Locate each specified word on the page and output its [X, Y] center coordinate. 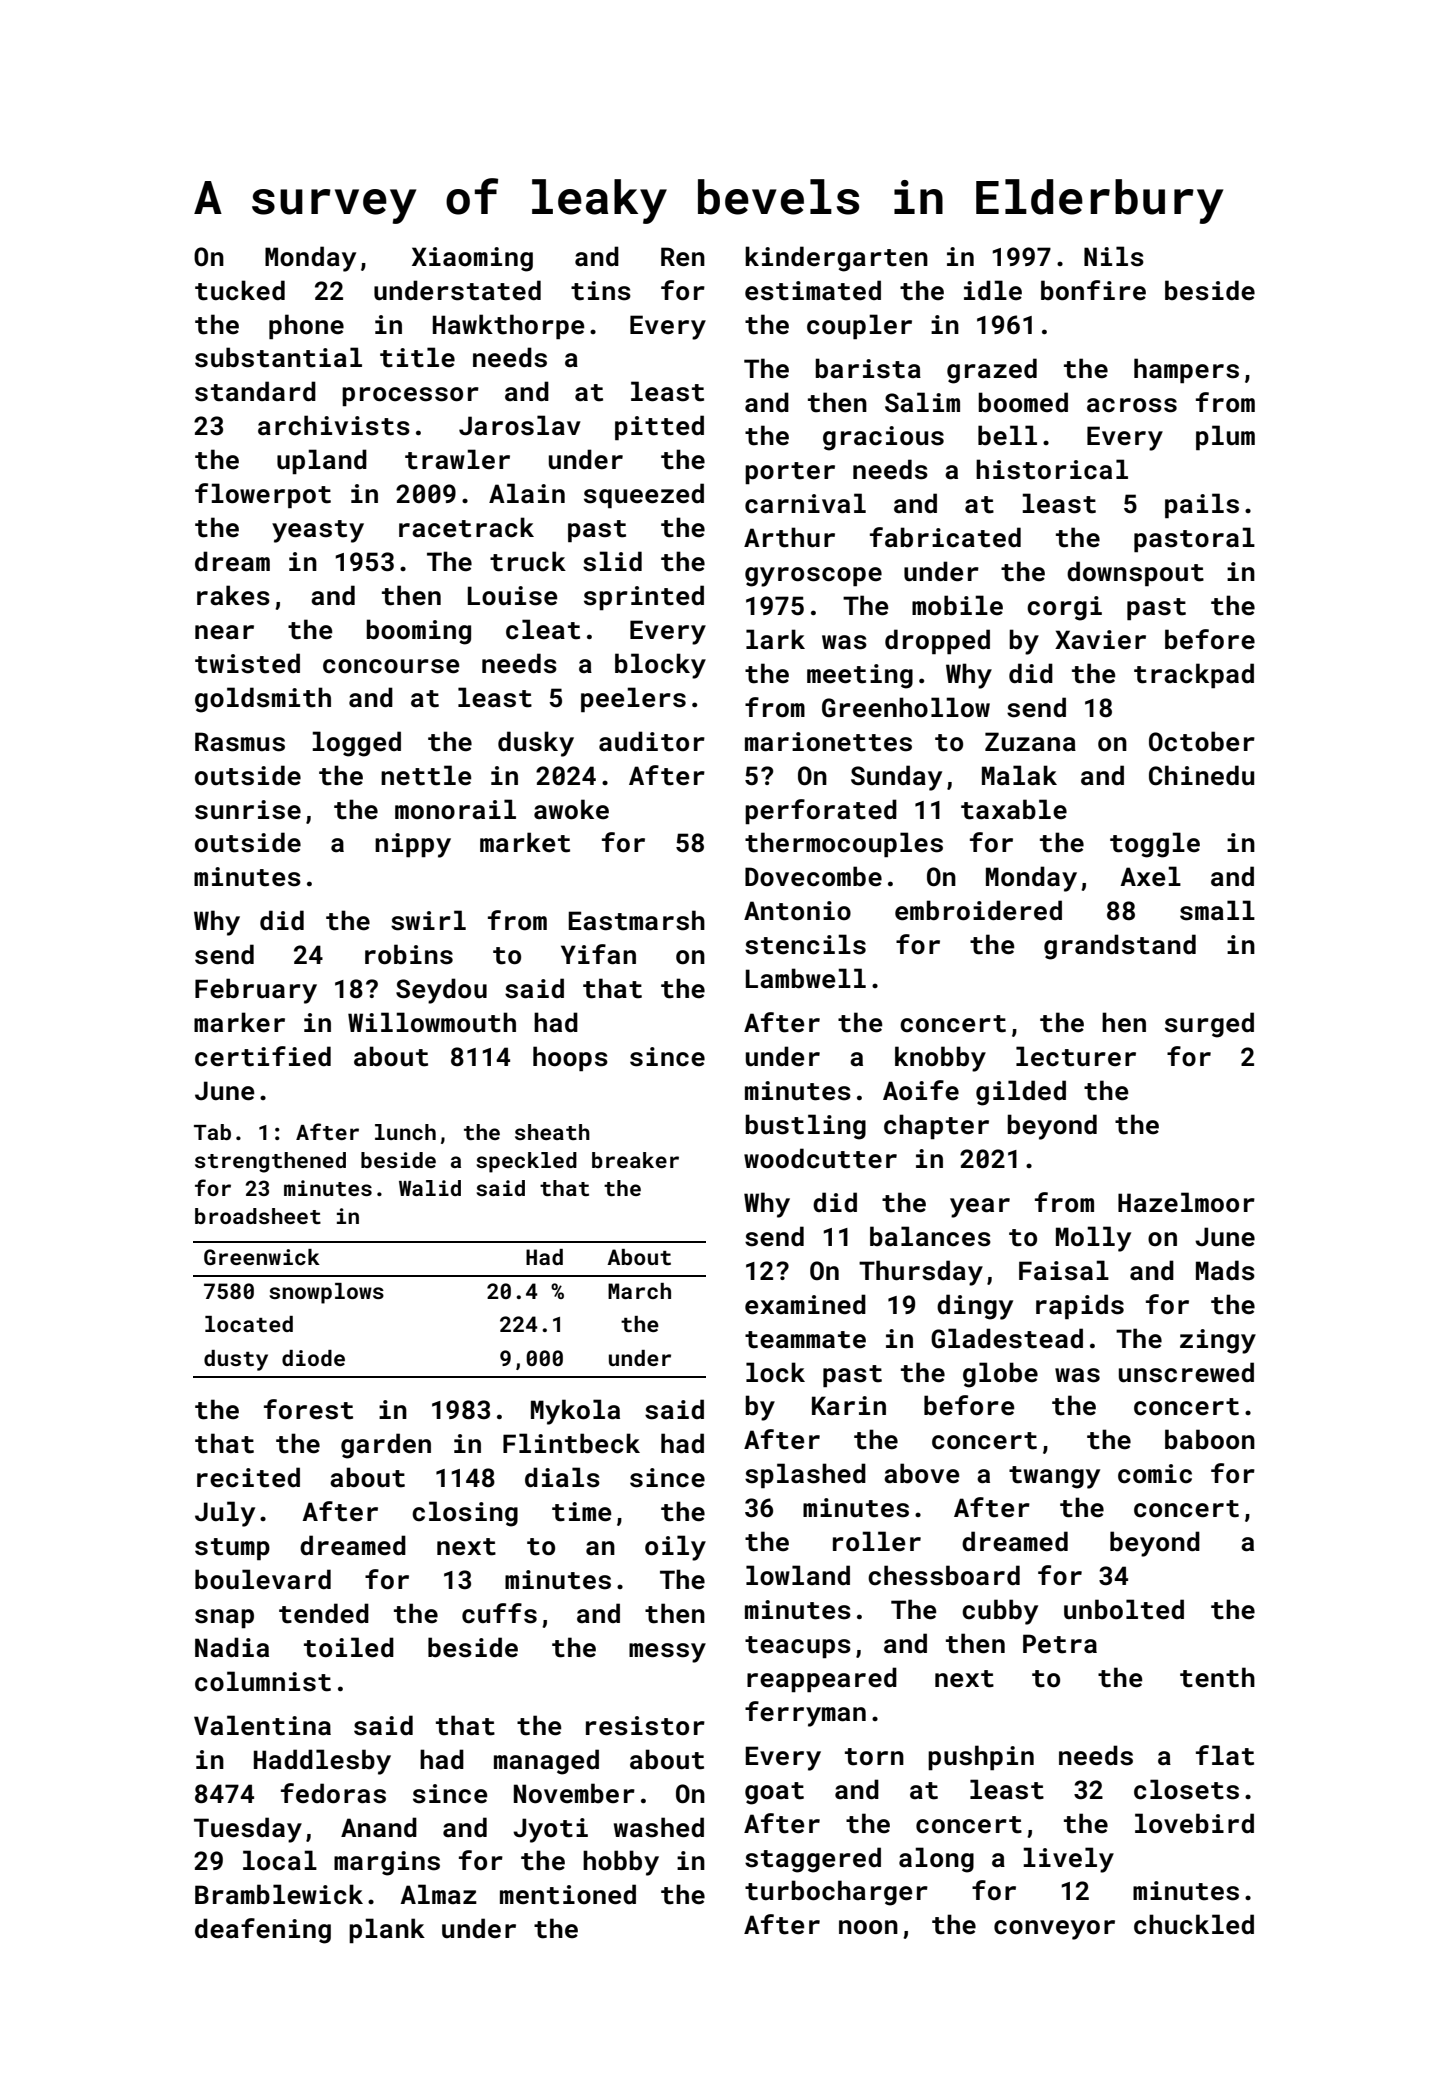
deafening [263, 1931]
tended [324, 1613]
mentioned [568, 1894]
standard [255, 391]
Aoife [921, 1090]
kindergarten [836, 259]
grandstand [1120, 947]
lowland [798, 1575]
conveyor [1054, 1930]
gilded [1021, 1093]
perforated [821, 811]
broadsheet [258, 1216]
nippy [413, 845]
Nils [1114, 256]
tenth [1217, 1677]
